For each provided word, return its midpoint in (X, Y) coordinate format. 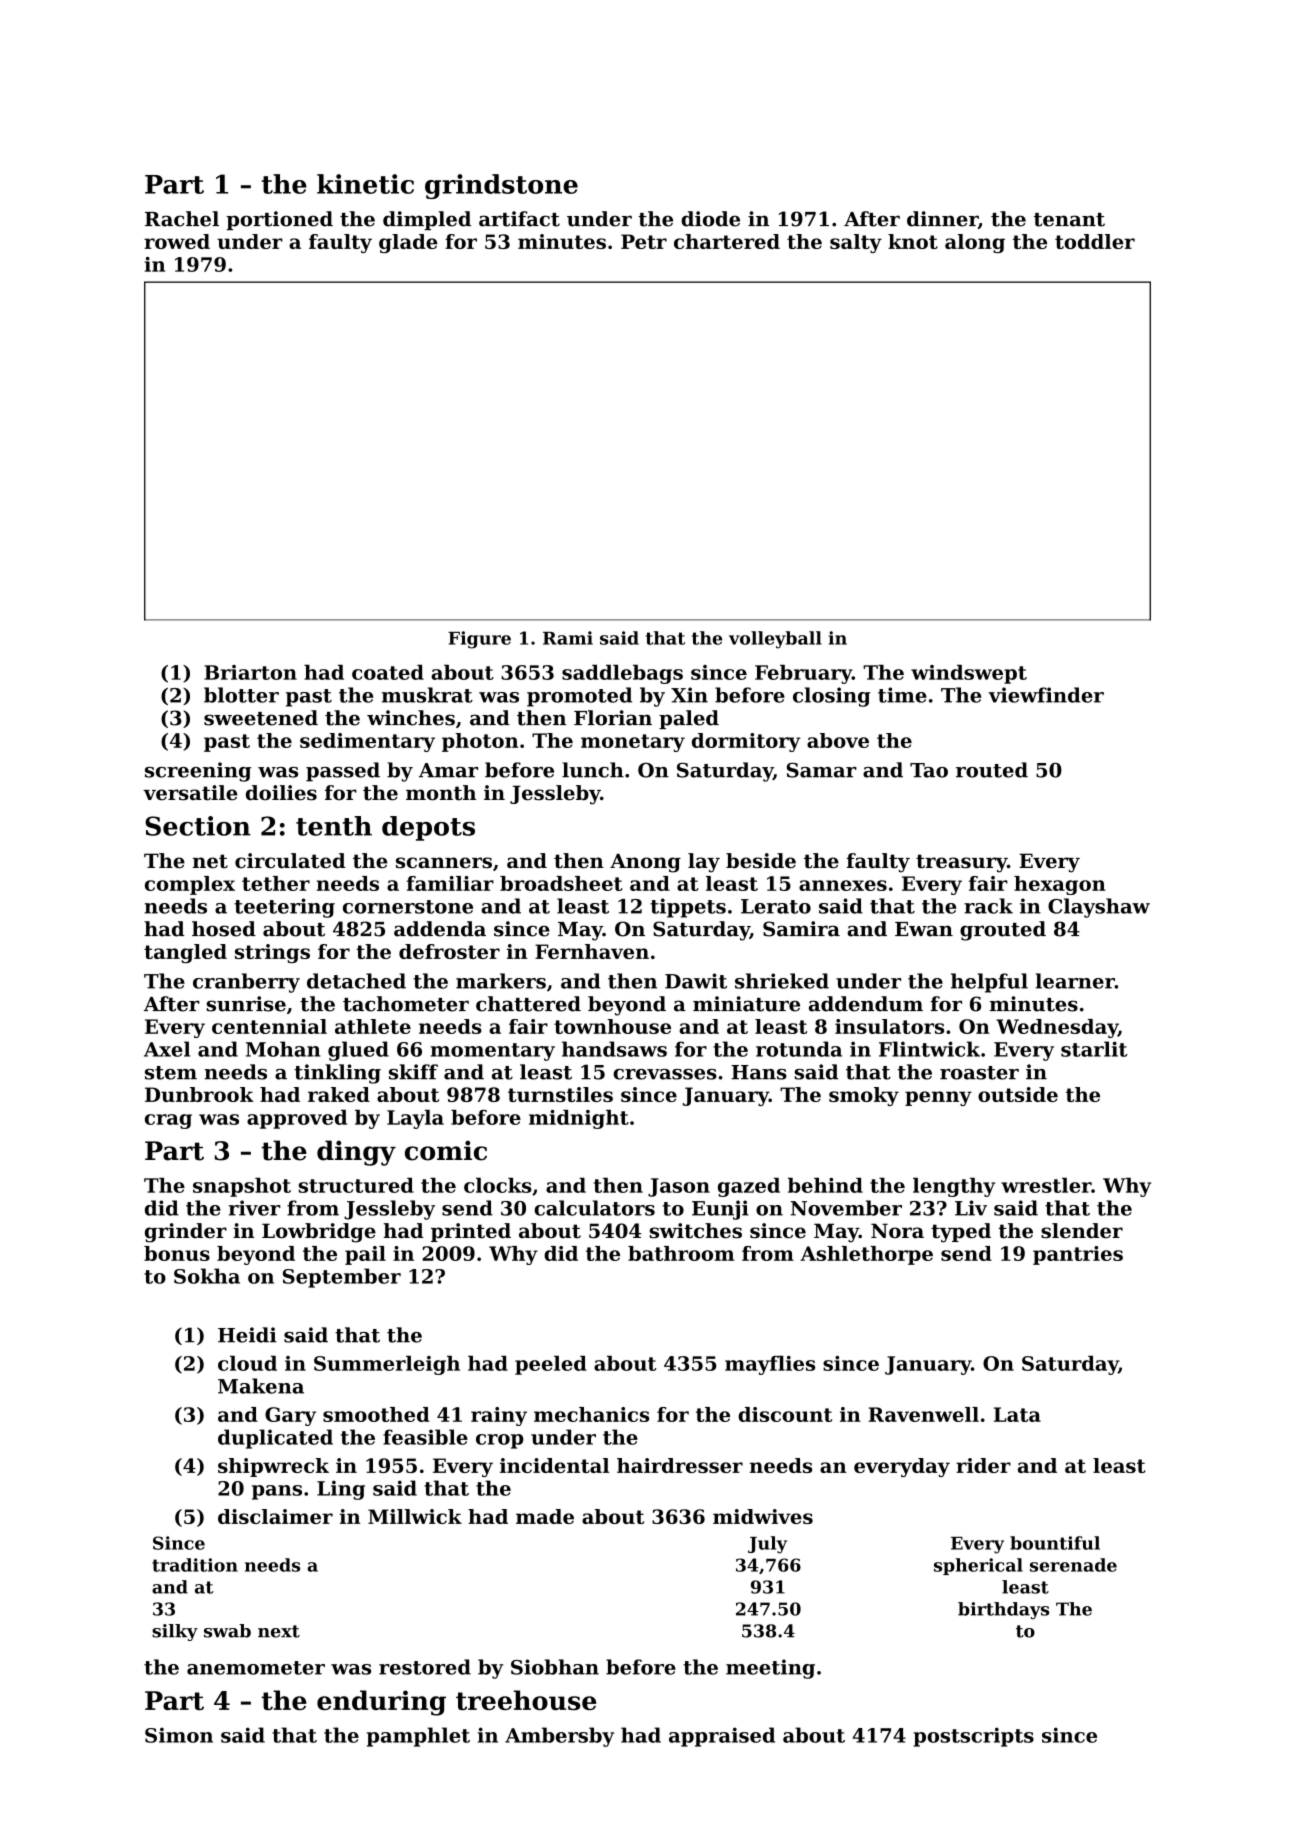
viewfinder (1046, 695)
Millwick (415, 1516)
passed (343, 772)
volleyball (775, 640)
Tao (929, 770)
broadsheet (561, 883)
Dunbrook (199, 1094)
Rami (568, 638)
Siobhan (555, 1667)
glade (408, 243)
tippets (688, 908)
